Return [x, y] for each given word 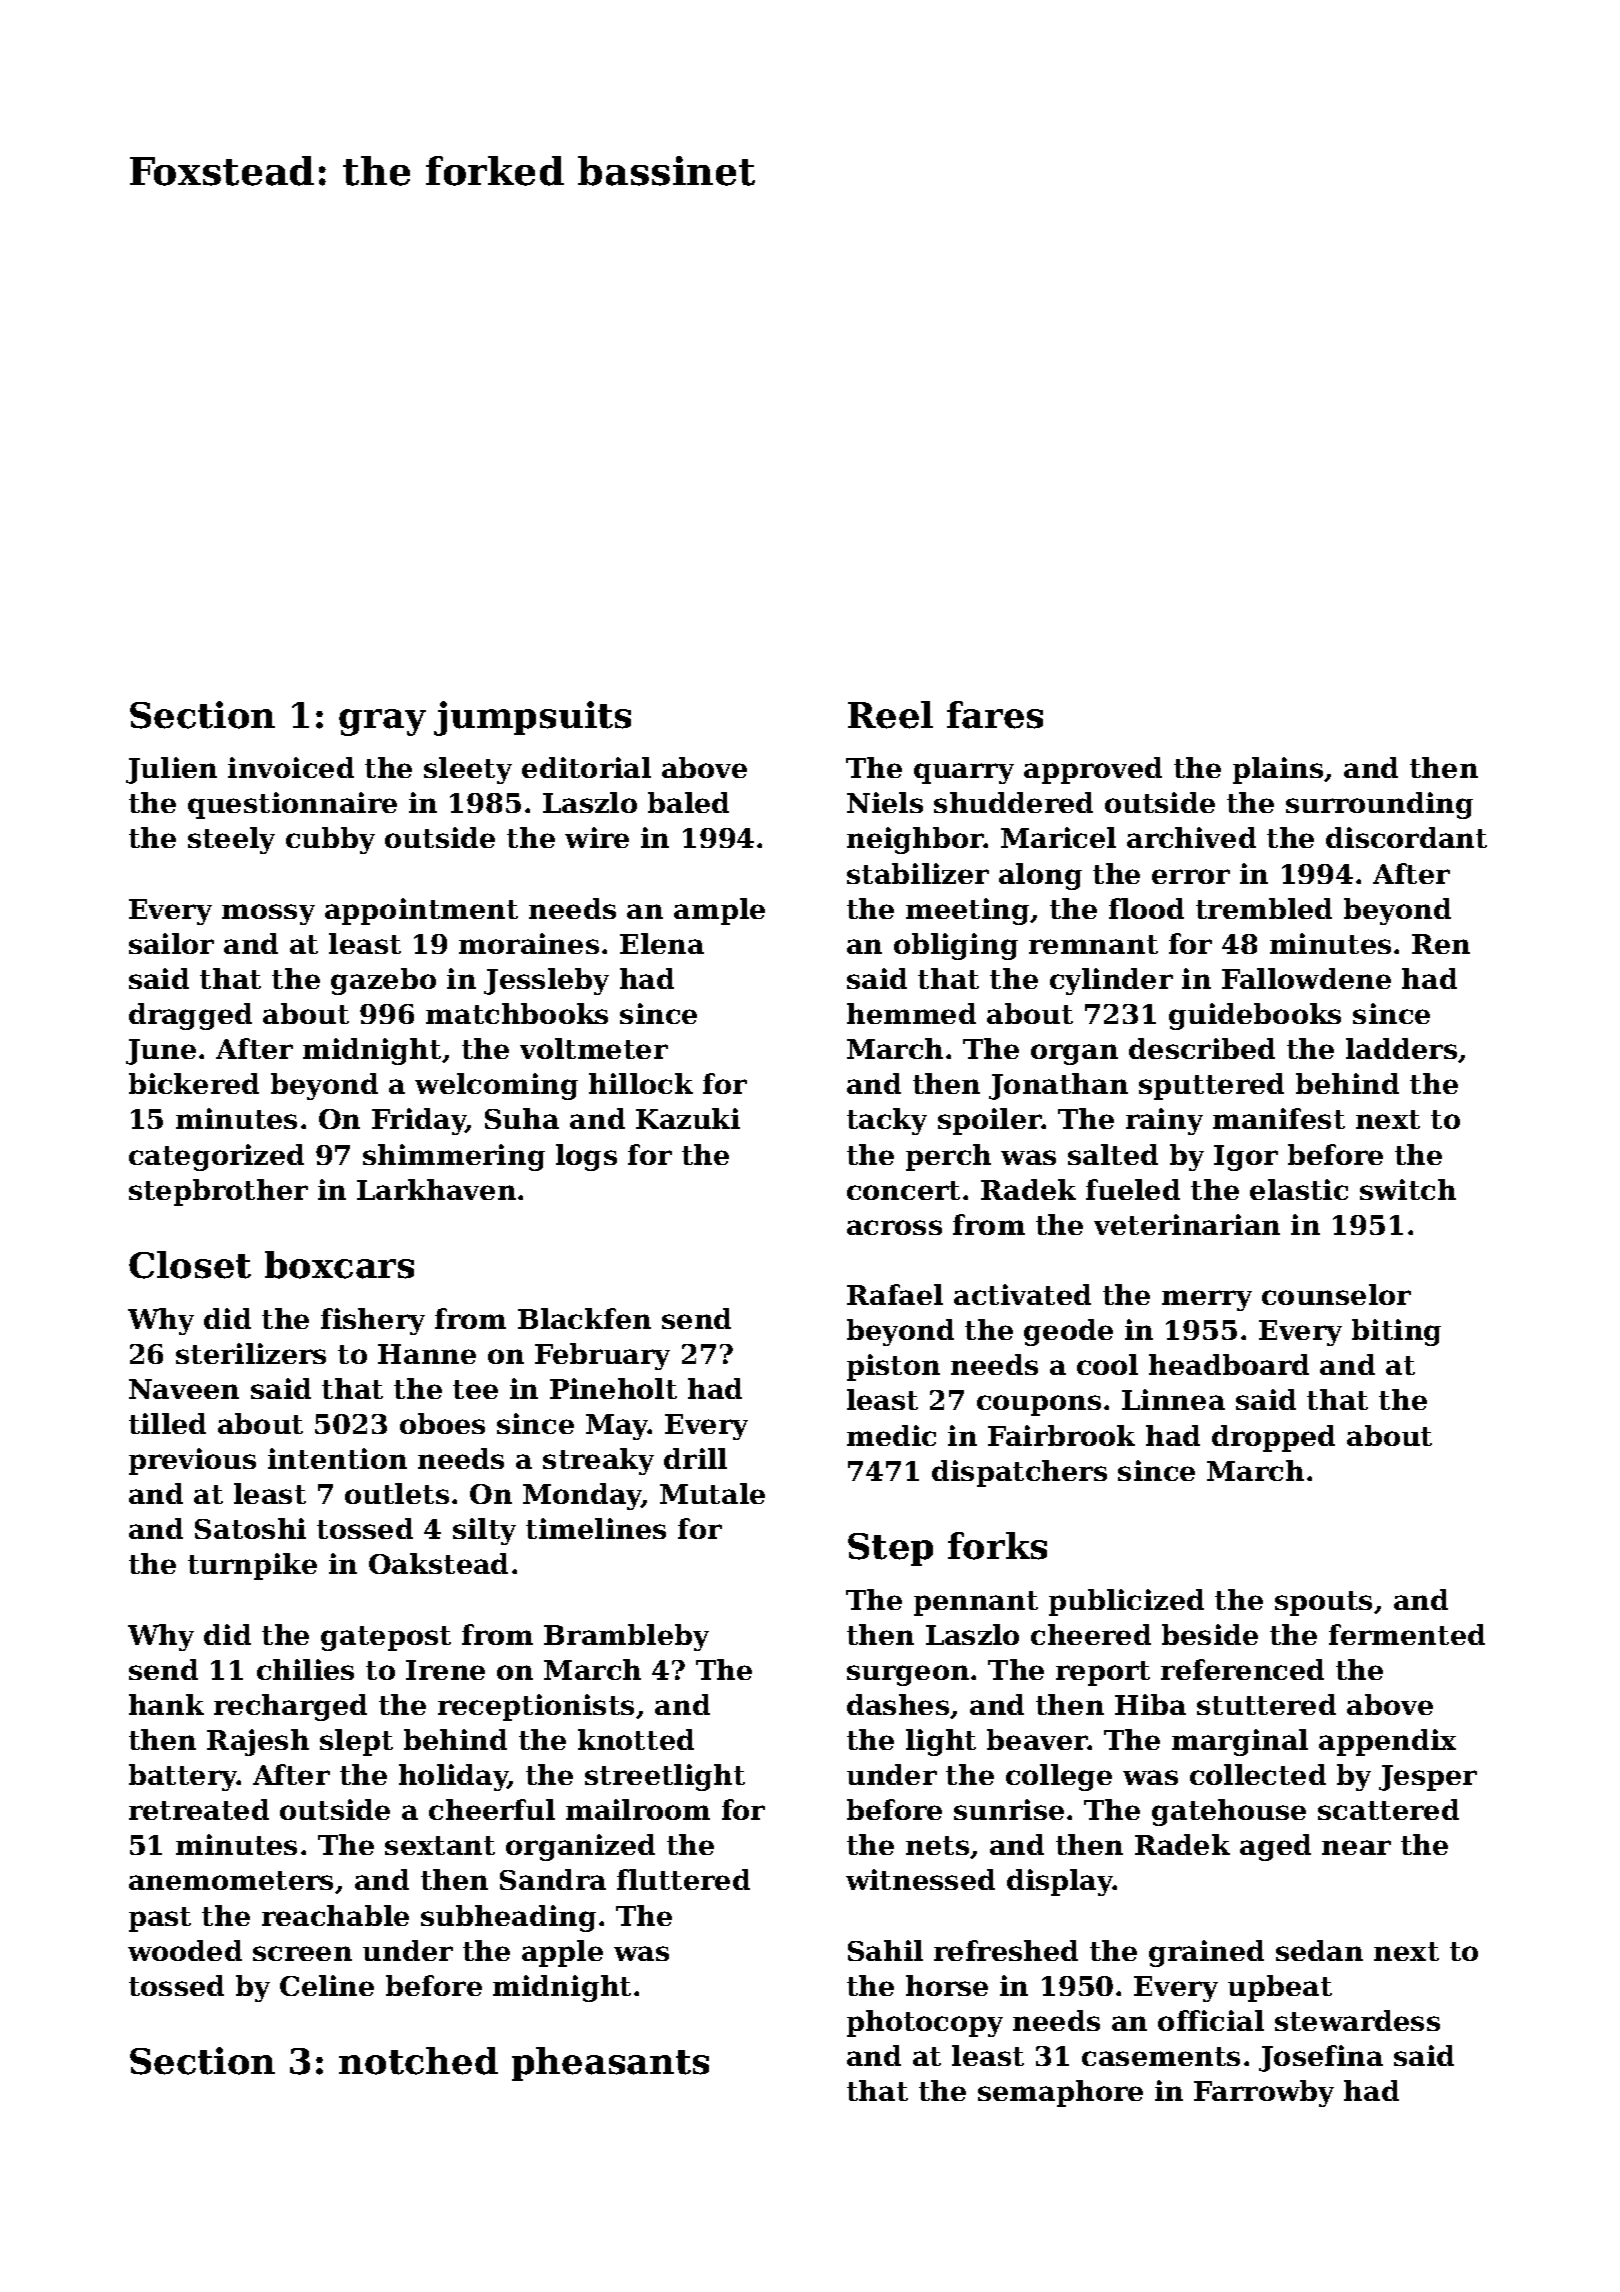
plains [1278, 770]
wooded [185, 1950]
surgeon [908, 1675]
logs [586, 1157]
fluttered [683, 1879]
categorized [216, 1157]
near [1356, 1847]
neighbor [915, 840]
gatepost [386, 1638]
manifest [1279, 1118]
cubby [330, 840]
